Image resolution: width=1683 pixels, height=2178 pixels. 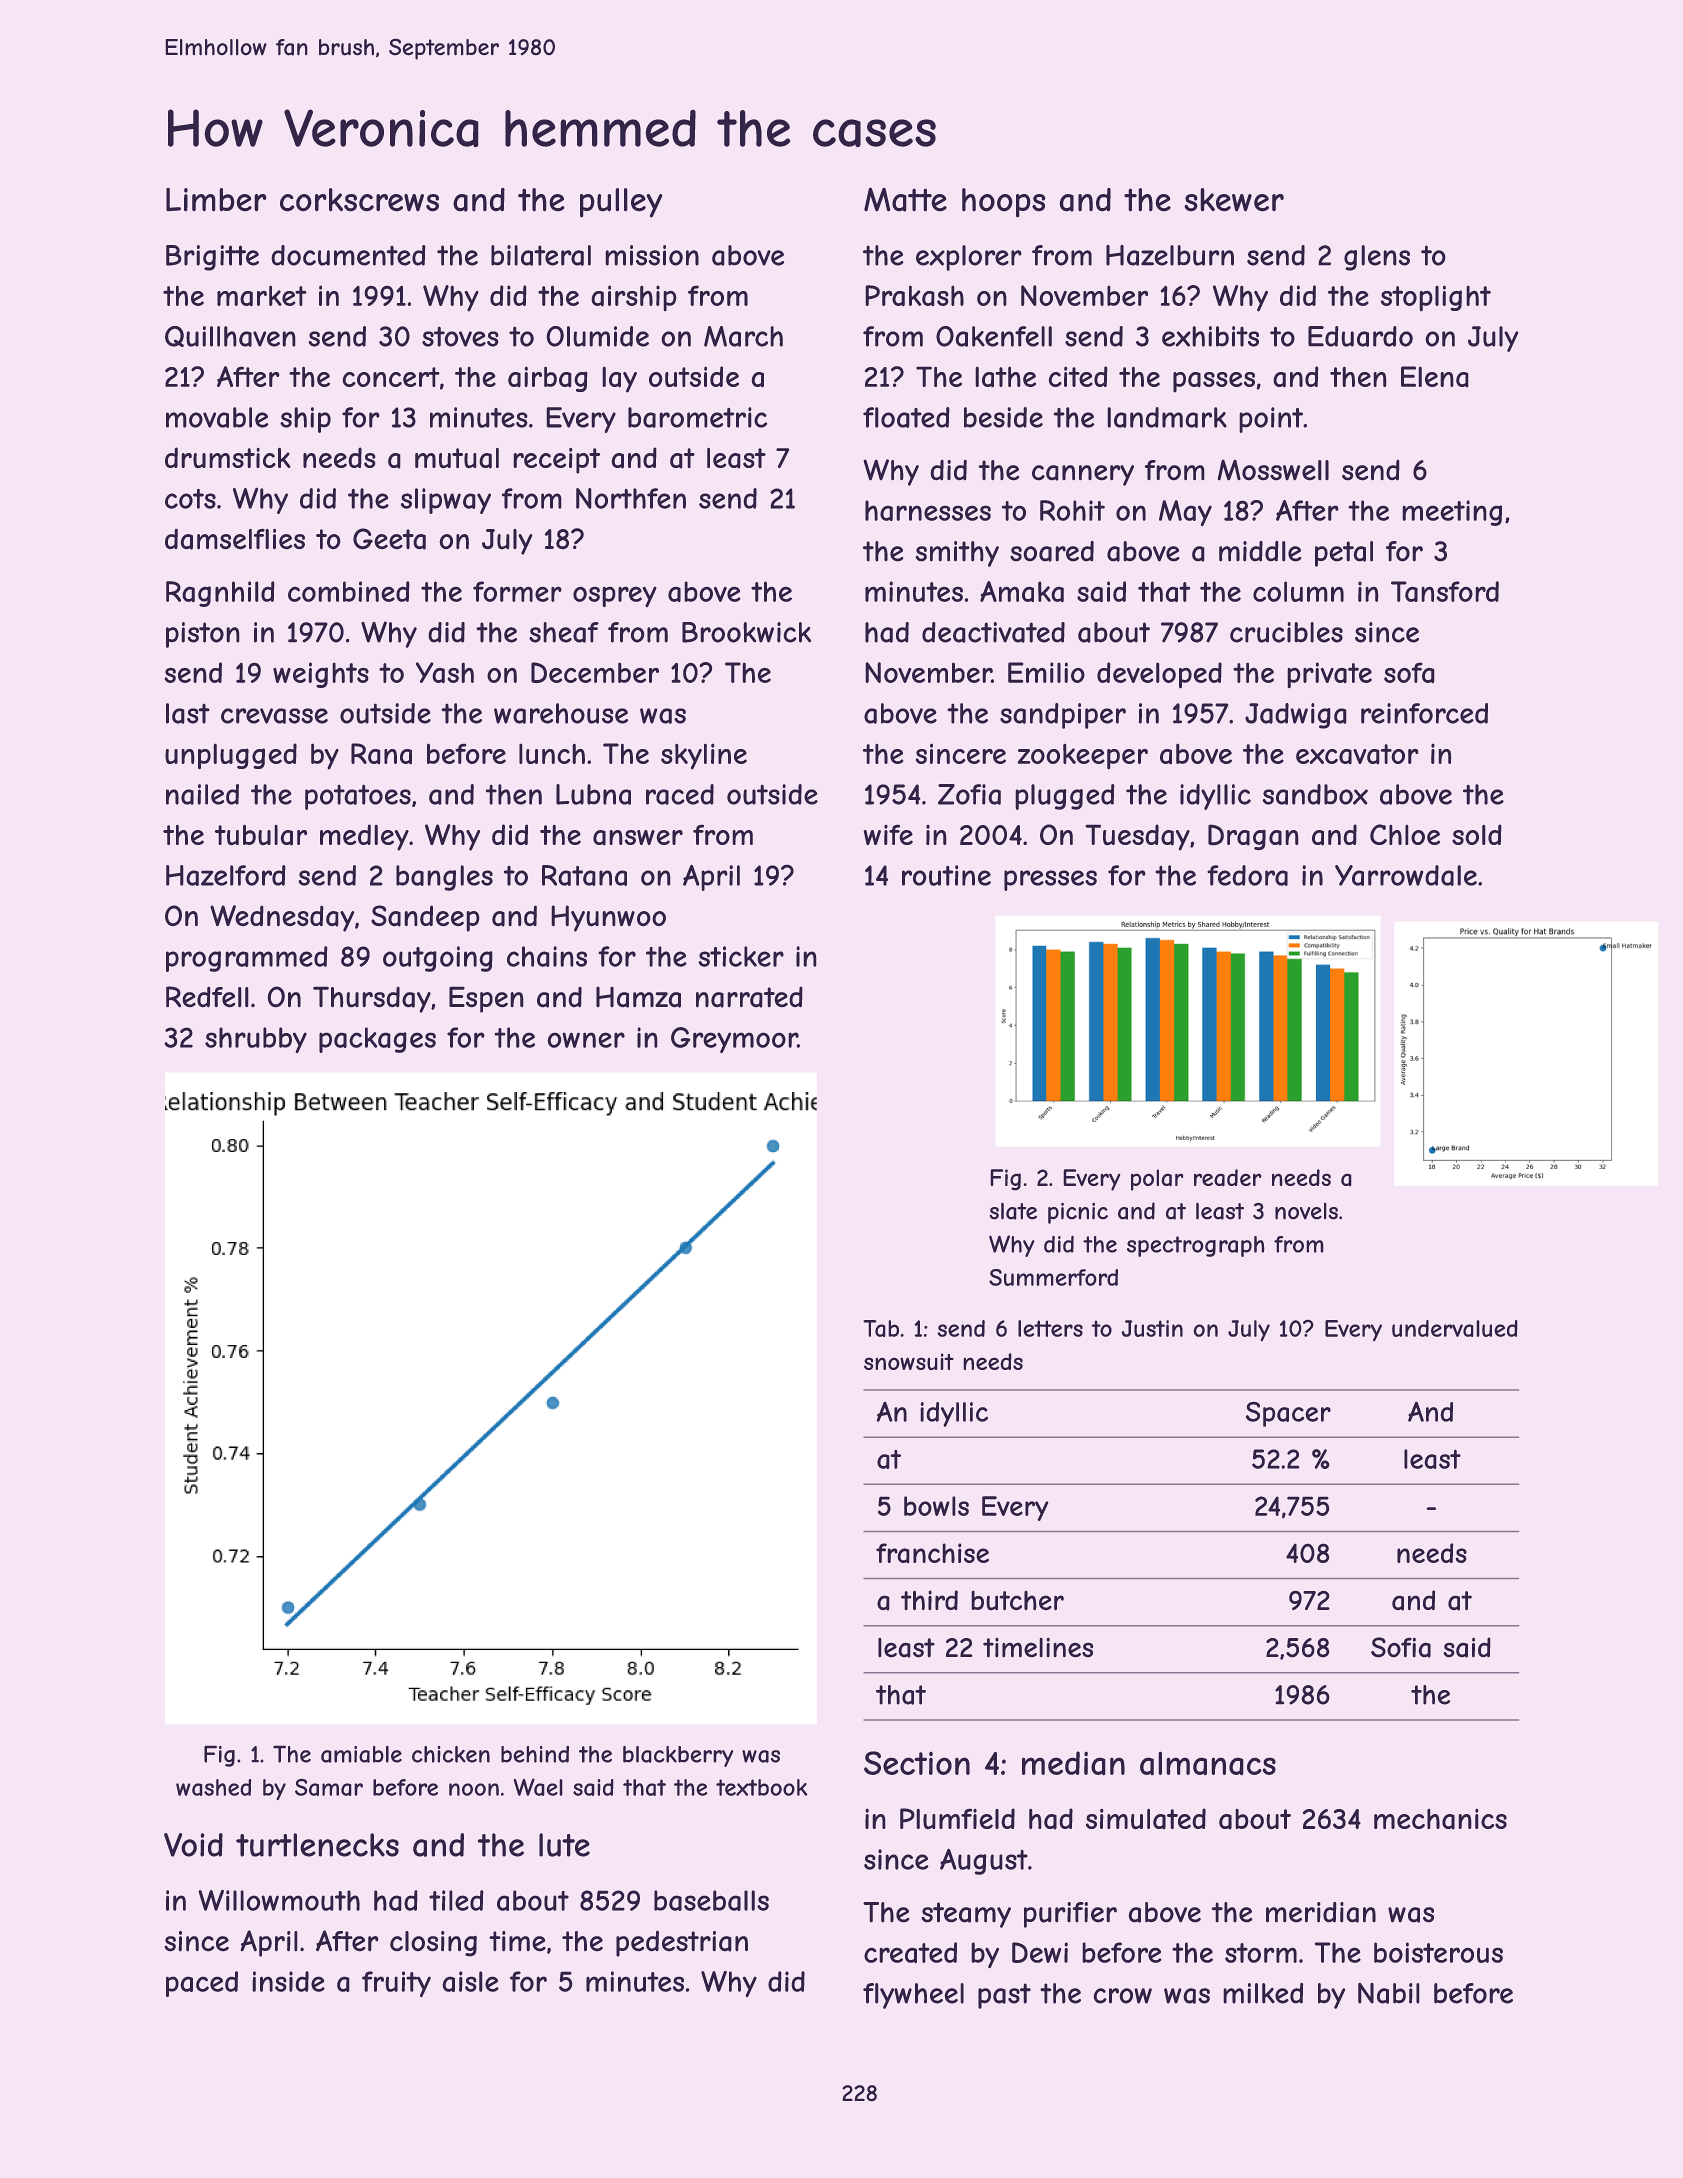 I want to click on corkscrews, so click(x=359, y=200).
